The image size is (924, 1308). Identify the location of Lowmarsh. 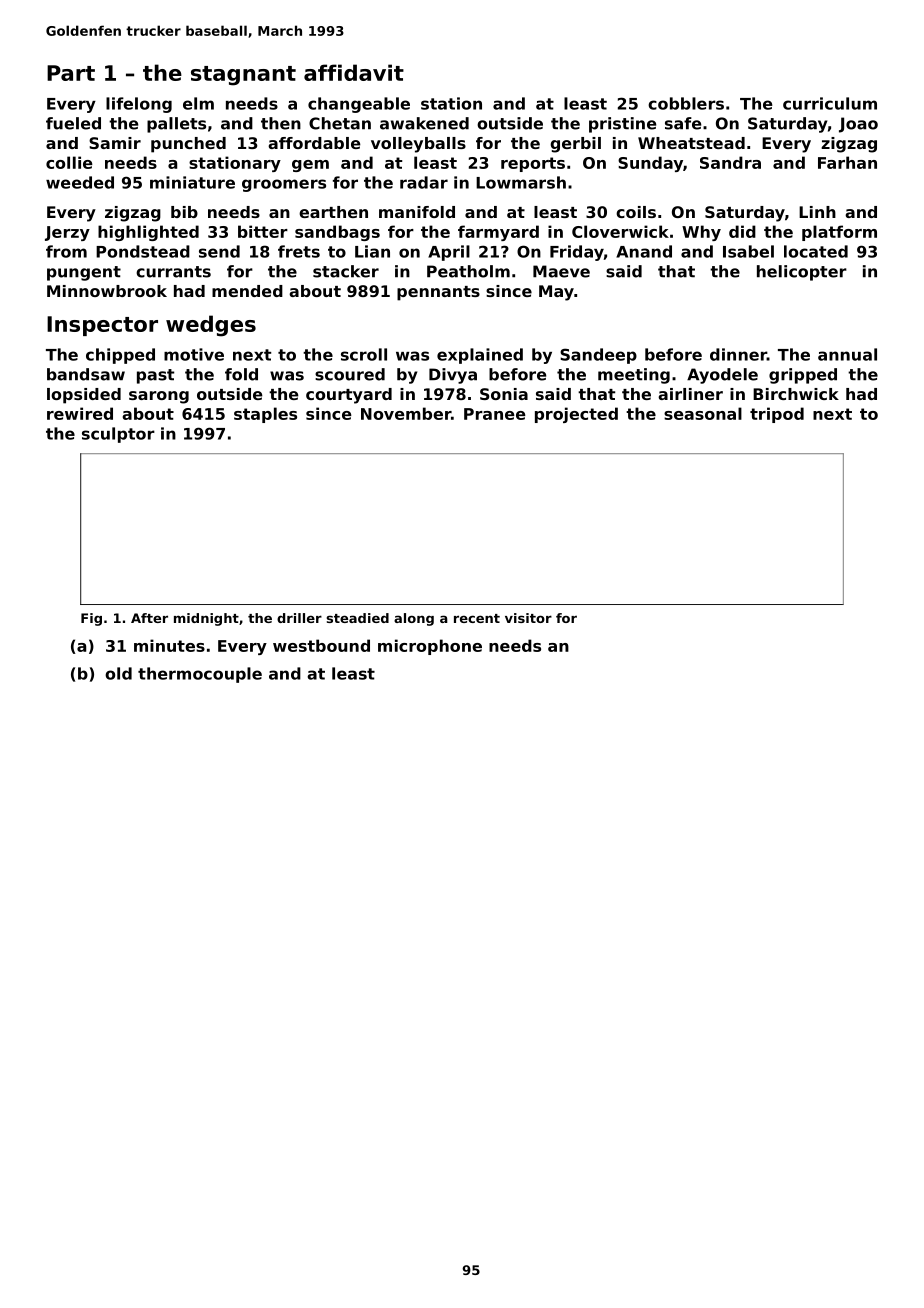
(521, 182).
